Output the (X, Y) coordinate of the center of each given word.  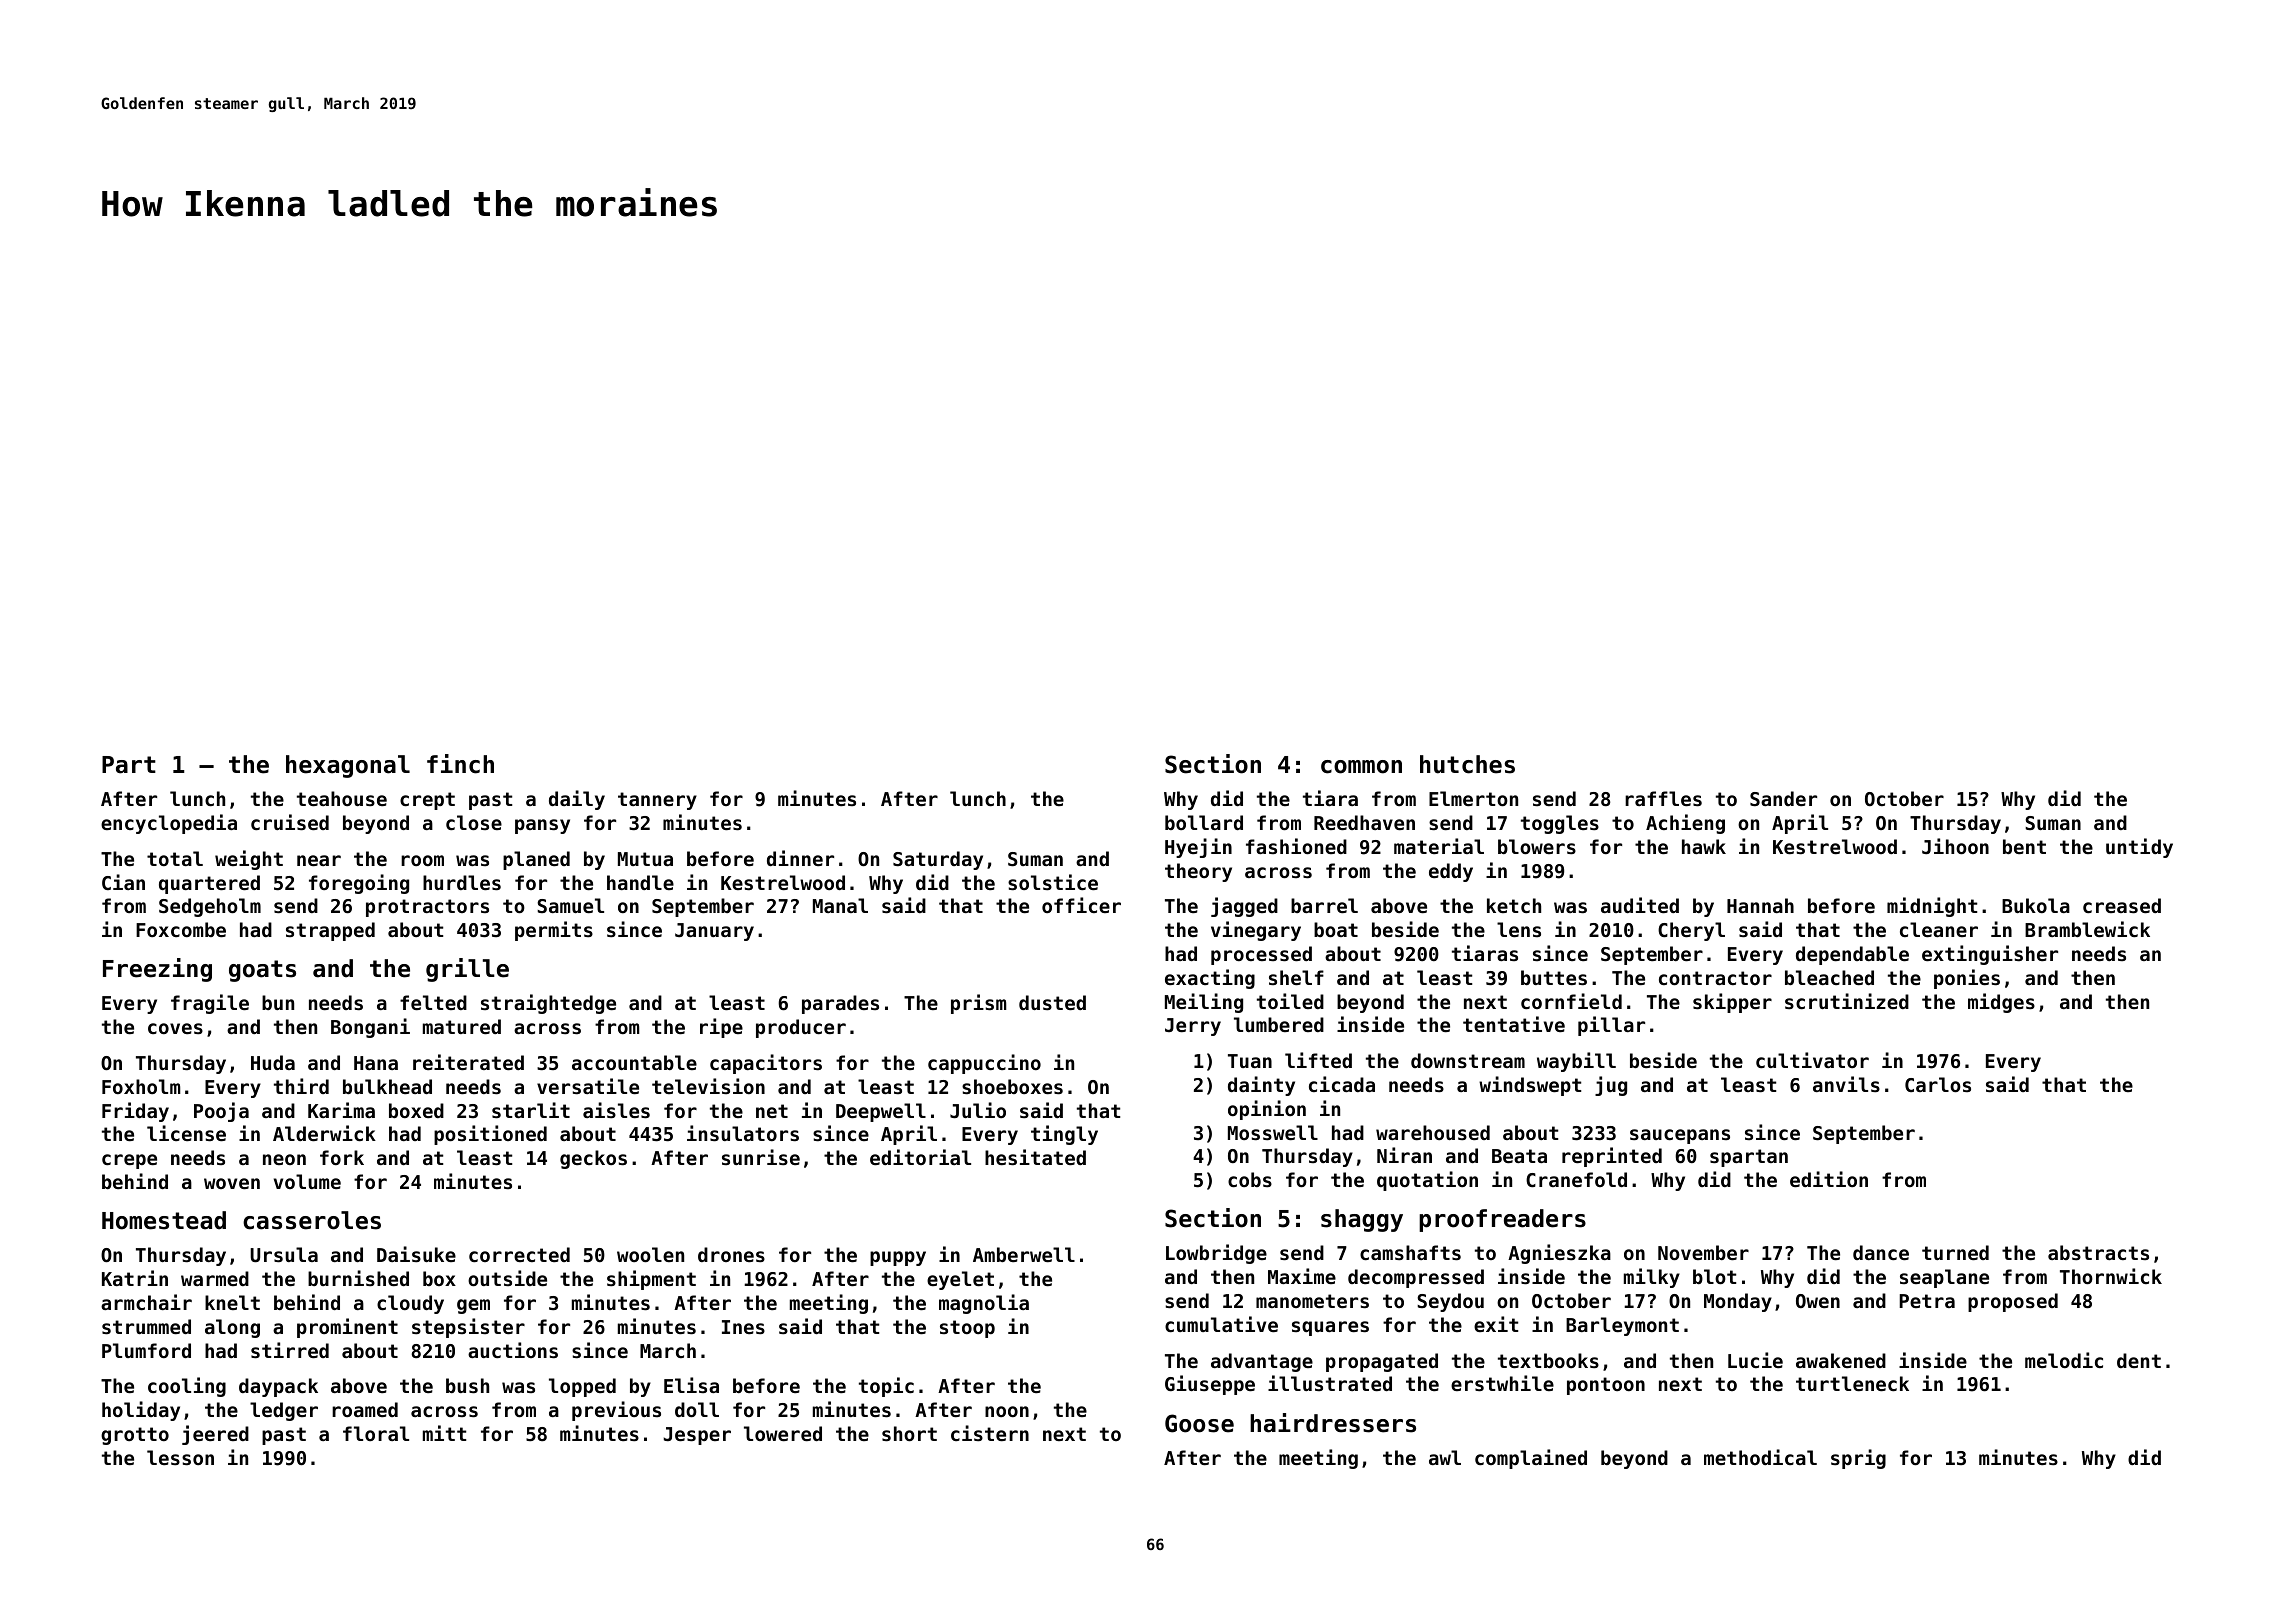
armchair (146, 1302)
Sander (1783, 798)
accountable (634, 1062)
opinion (1267, 1110)
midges (2001, 1003)
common (1361, 767)
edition (1829, 1179)
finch (460, 764)
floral (376, 1433)
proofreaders (1502, 1220)
